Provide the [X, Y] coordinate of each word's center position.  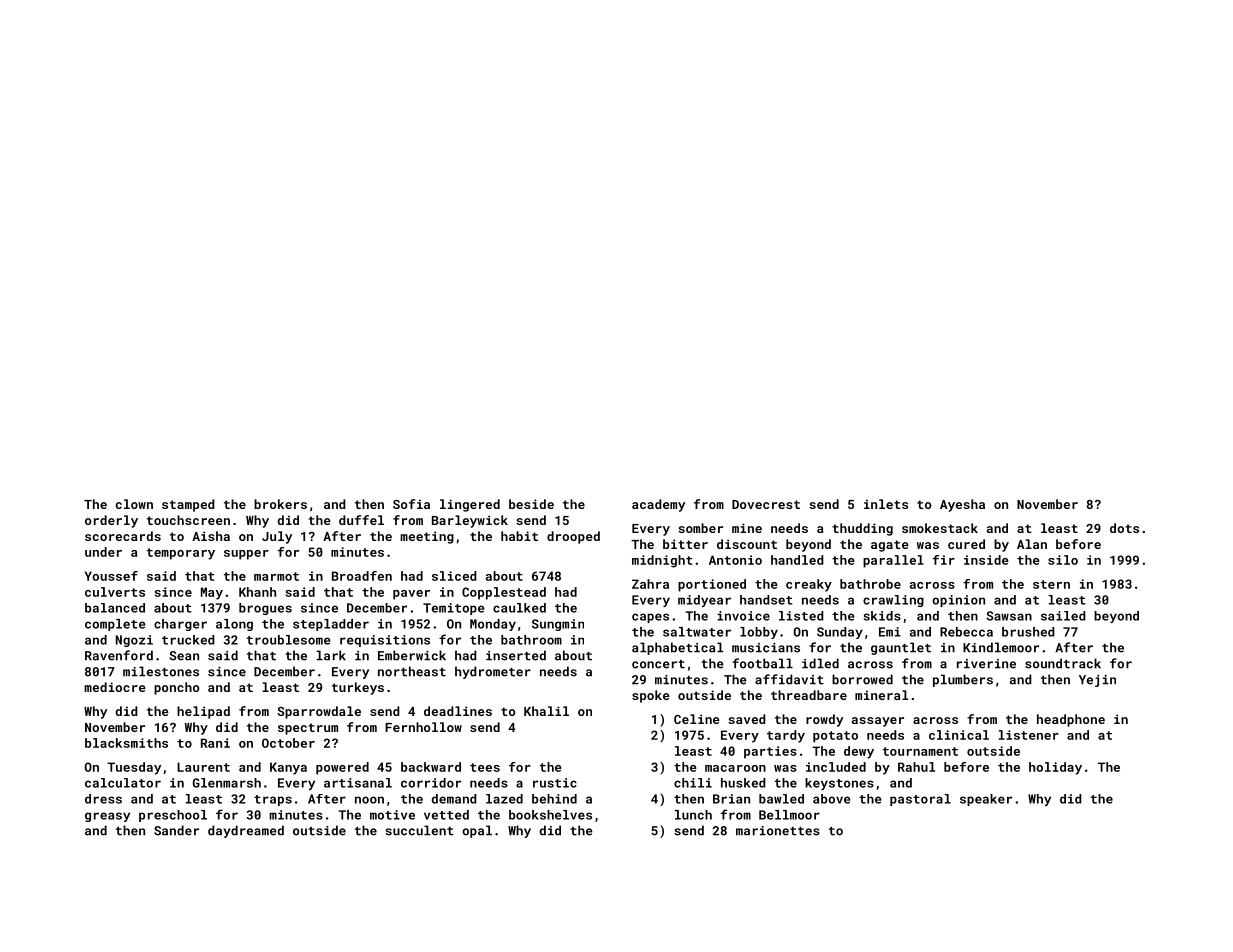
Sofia [411, 504]
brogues [265, 609]
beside [531, 504]
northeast [412, 671]
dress [103, 799]
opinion [958, 601]
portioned [712, 585]
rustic [555, 783]
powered [342, 768]
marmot [276, 576]
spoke [651, 696]
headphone [1071, 720]
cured [966, 544]
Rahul [916, 767]
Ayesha [962, 505]
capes [650, 618]
